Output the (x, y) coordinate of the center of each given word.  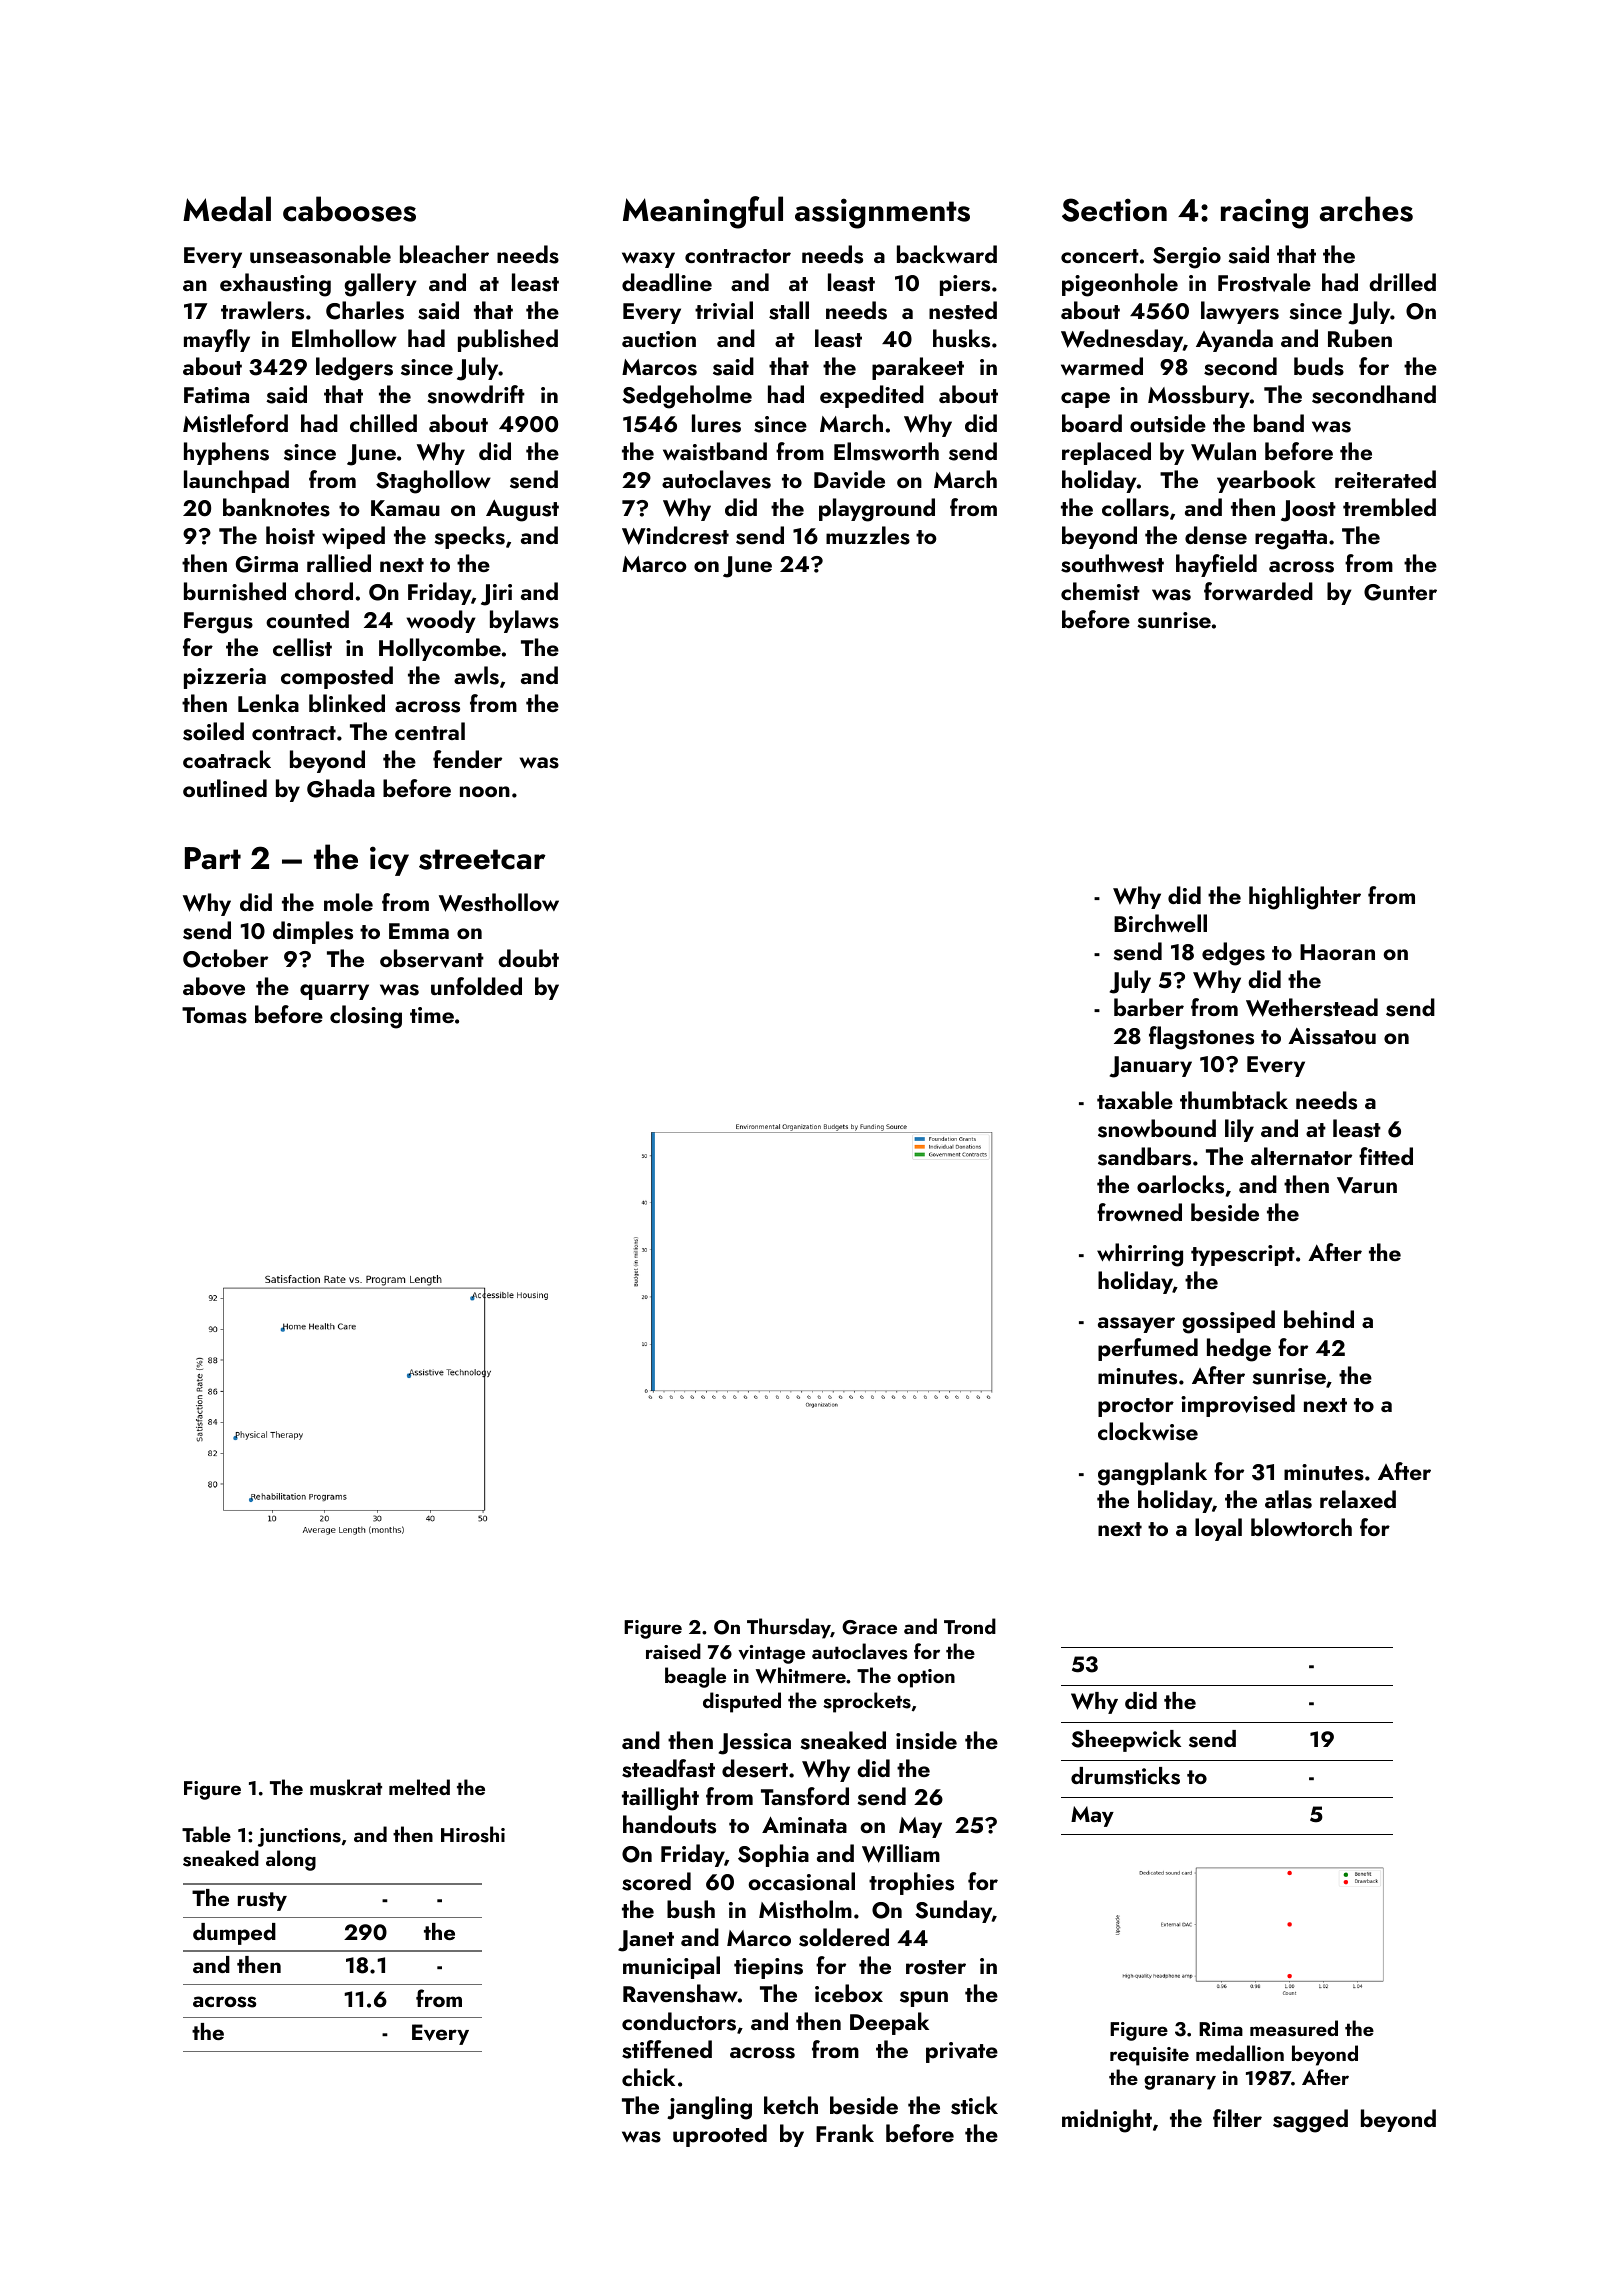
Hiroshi (473, 1834)
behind (1319, 1319)
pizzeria (225, 678)
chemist (1100, 591)
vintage (771, 1654)
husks (961, 338)
